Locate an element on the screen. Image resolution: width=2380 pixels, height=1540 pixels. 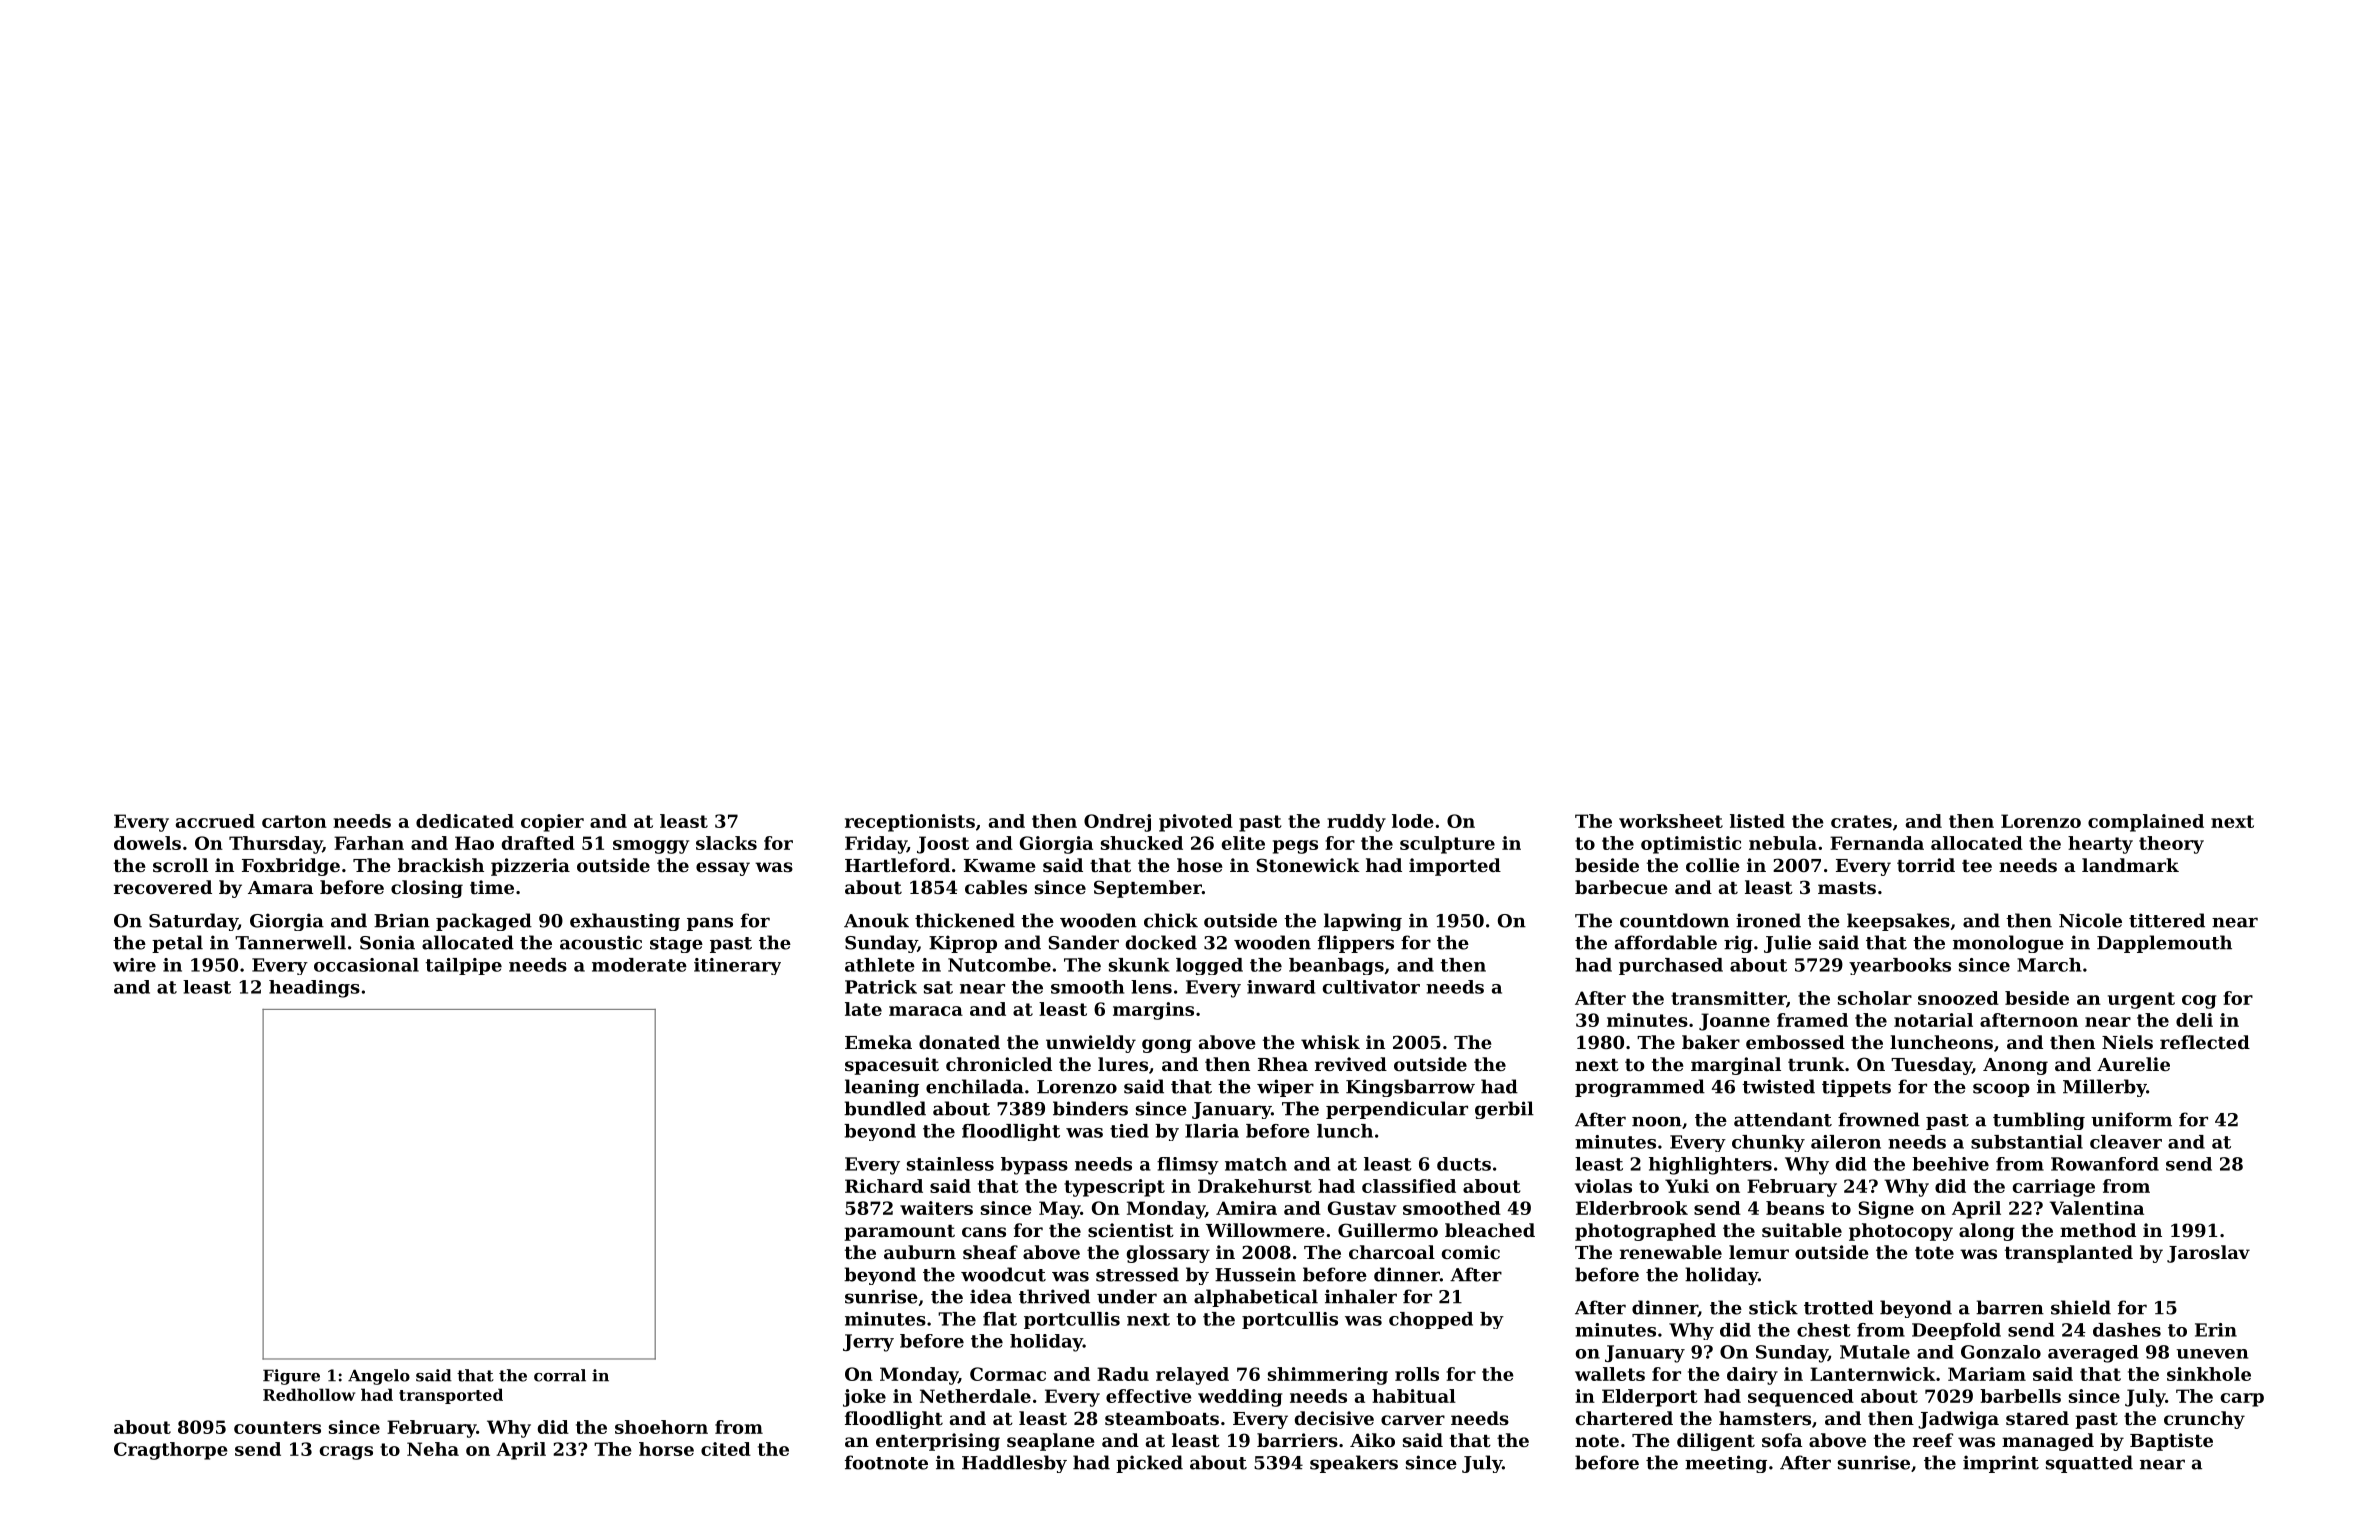
ducts is located at coordinates (1464, 1164).
